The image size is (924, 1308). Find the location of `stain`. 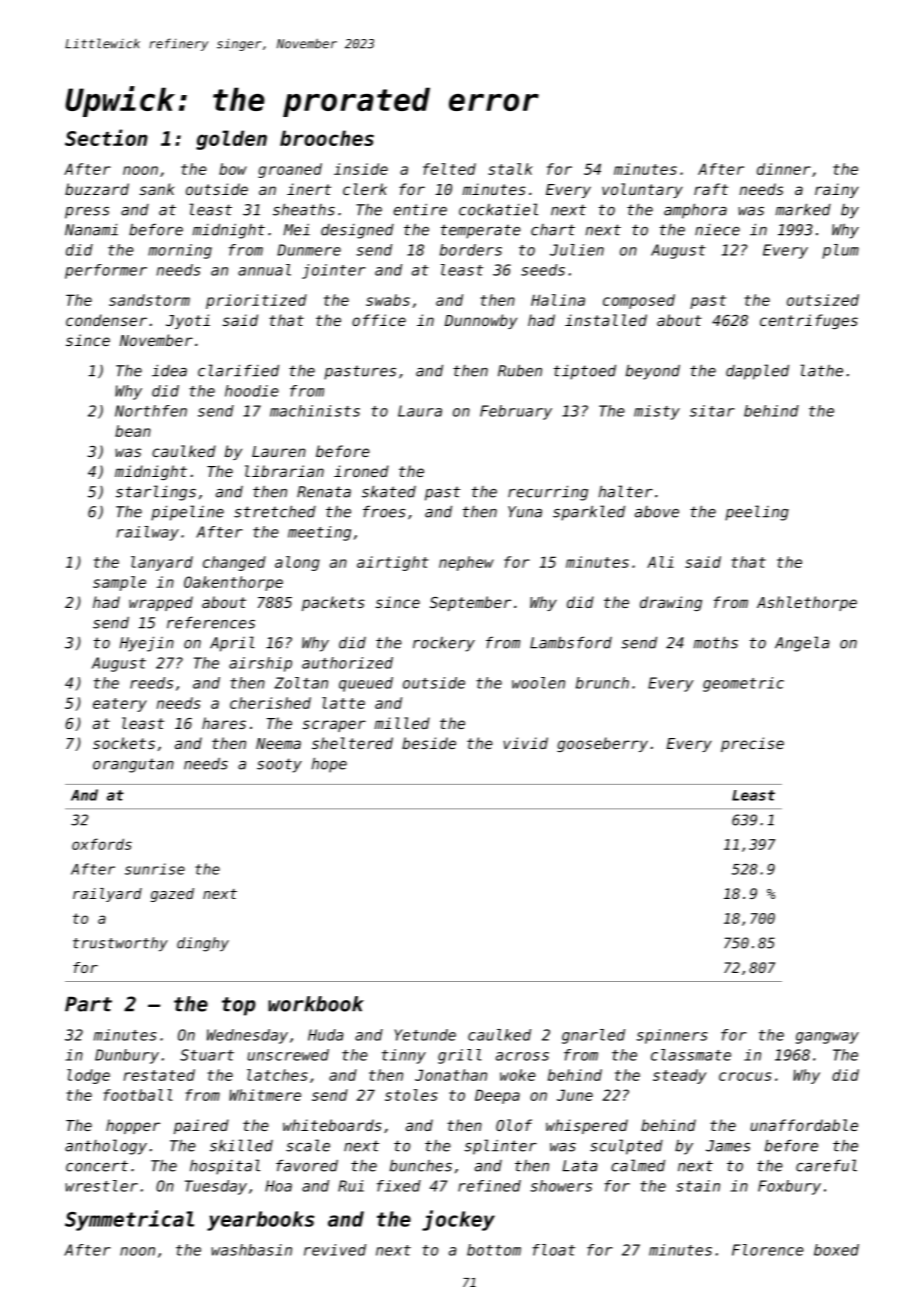

stain is located at coordinates (698, 1186).
